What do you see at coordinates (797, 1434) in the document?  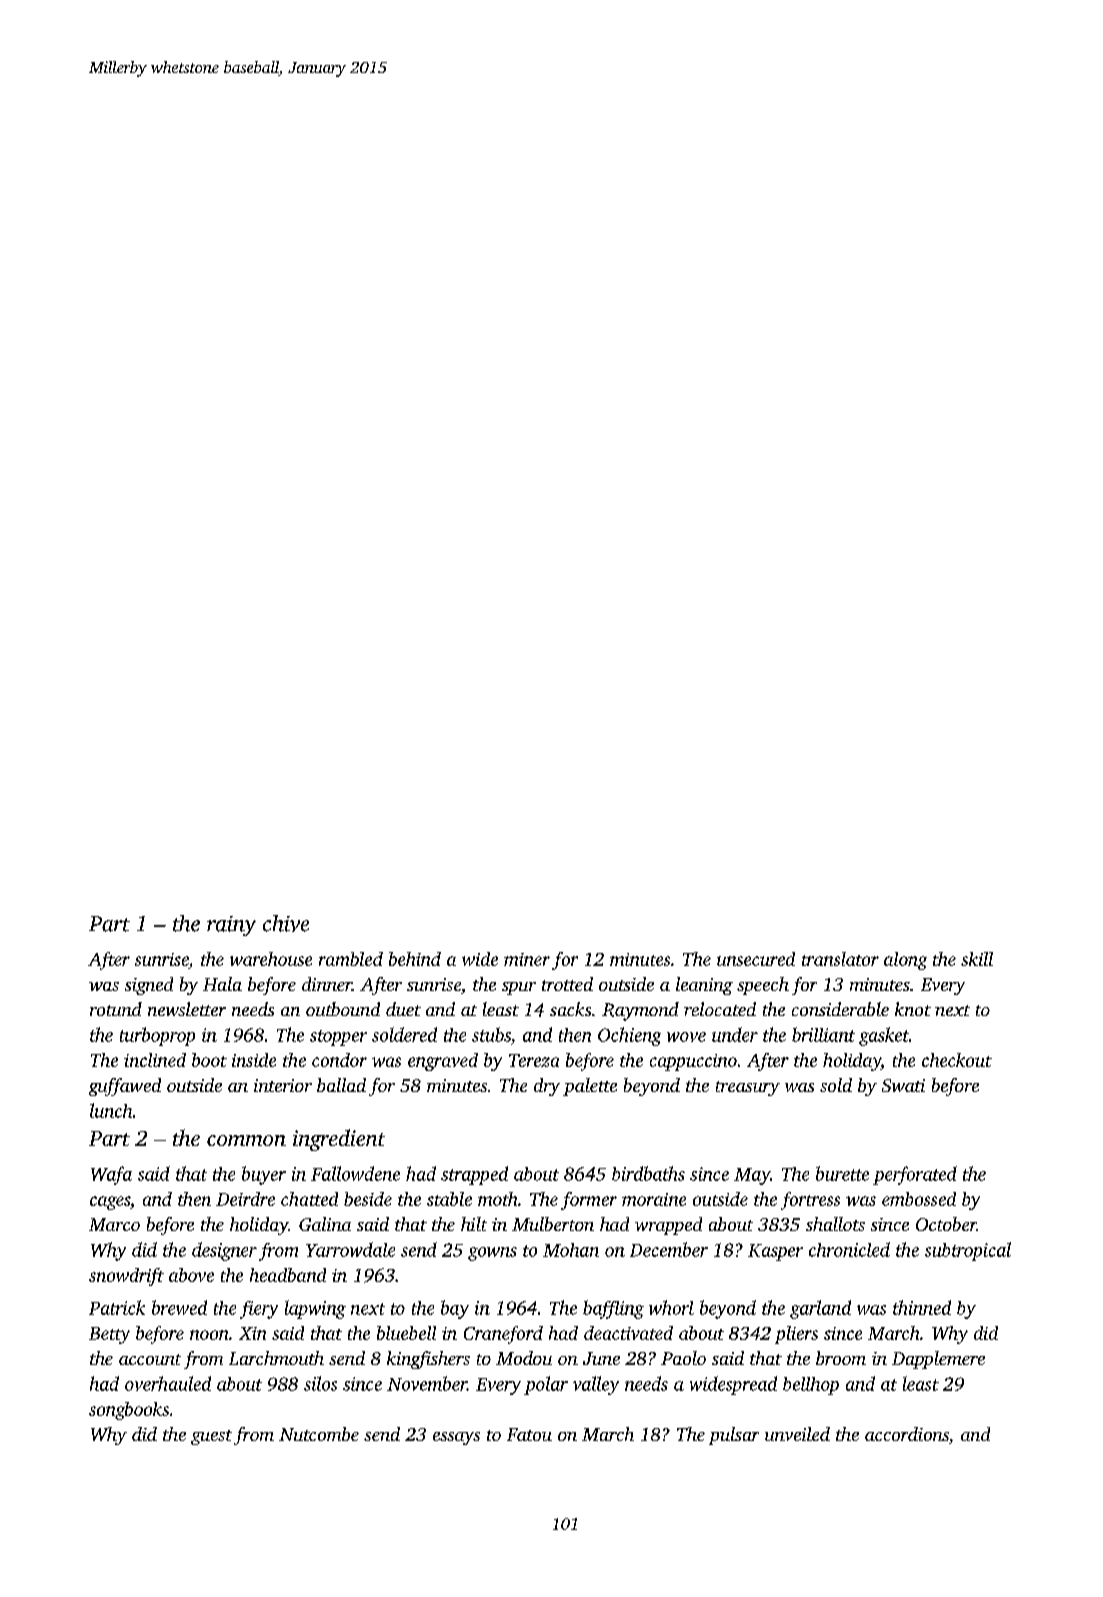 I see `unveiled` at bounding box center [797, 1434].
